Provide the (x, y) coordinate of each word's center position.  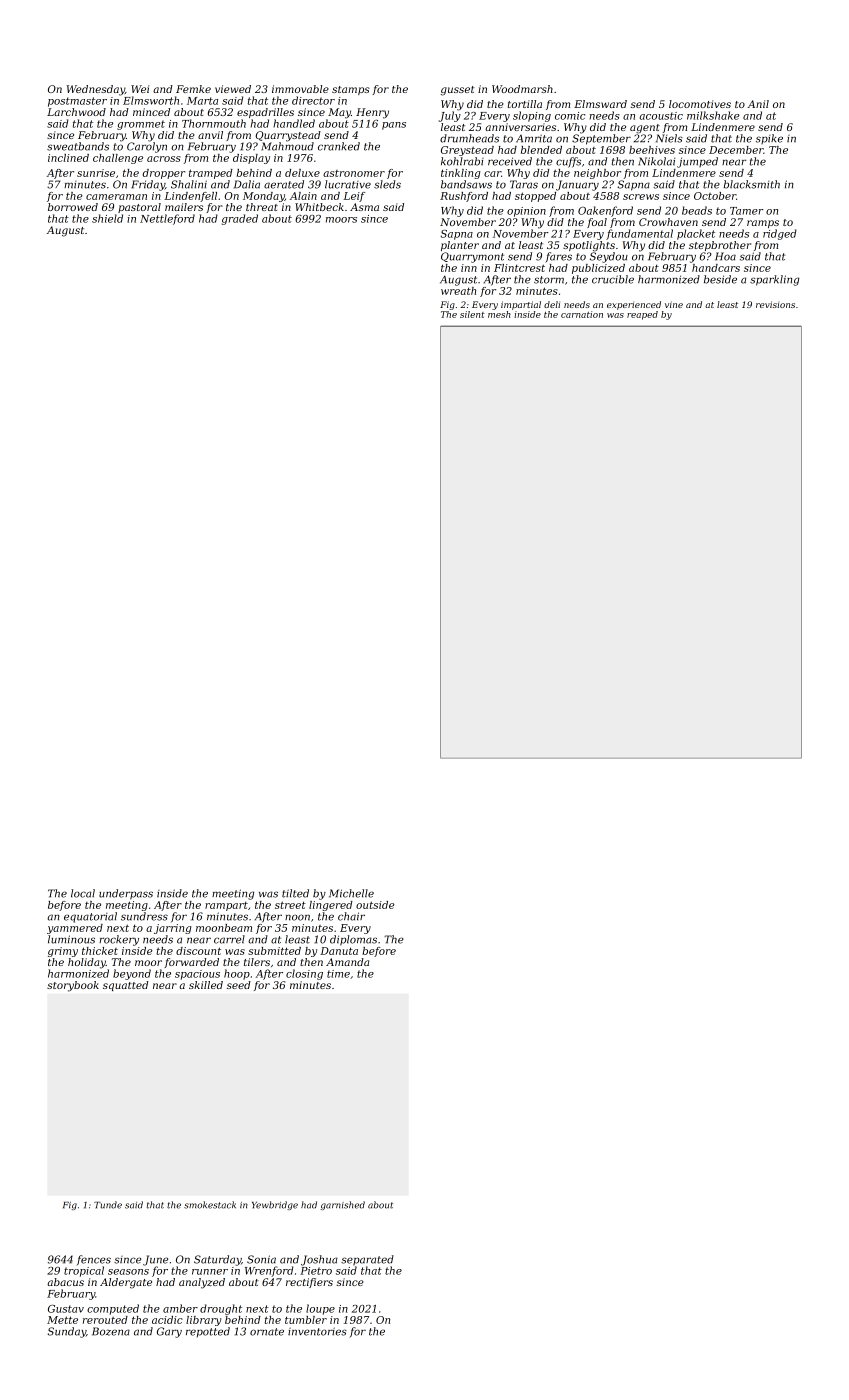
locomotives (700, 104)
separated (367, 1260)
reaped (642, 315)
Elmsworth (151, 100)
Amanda (347, 962)
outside (375, 905)
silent (472, 314)
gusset (458, 91)
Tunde (108, 1205)
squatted (125, 986)
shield (107, 218)
